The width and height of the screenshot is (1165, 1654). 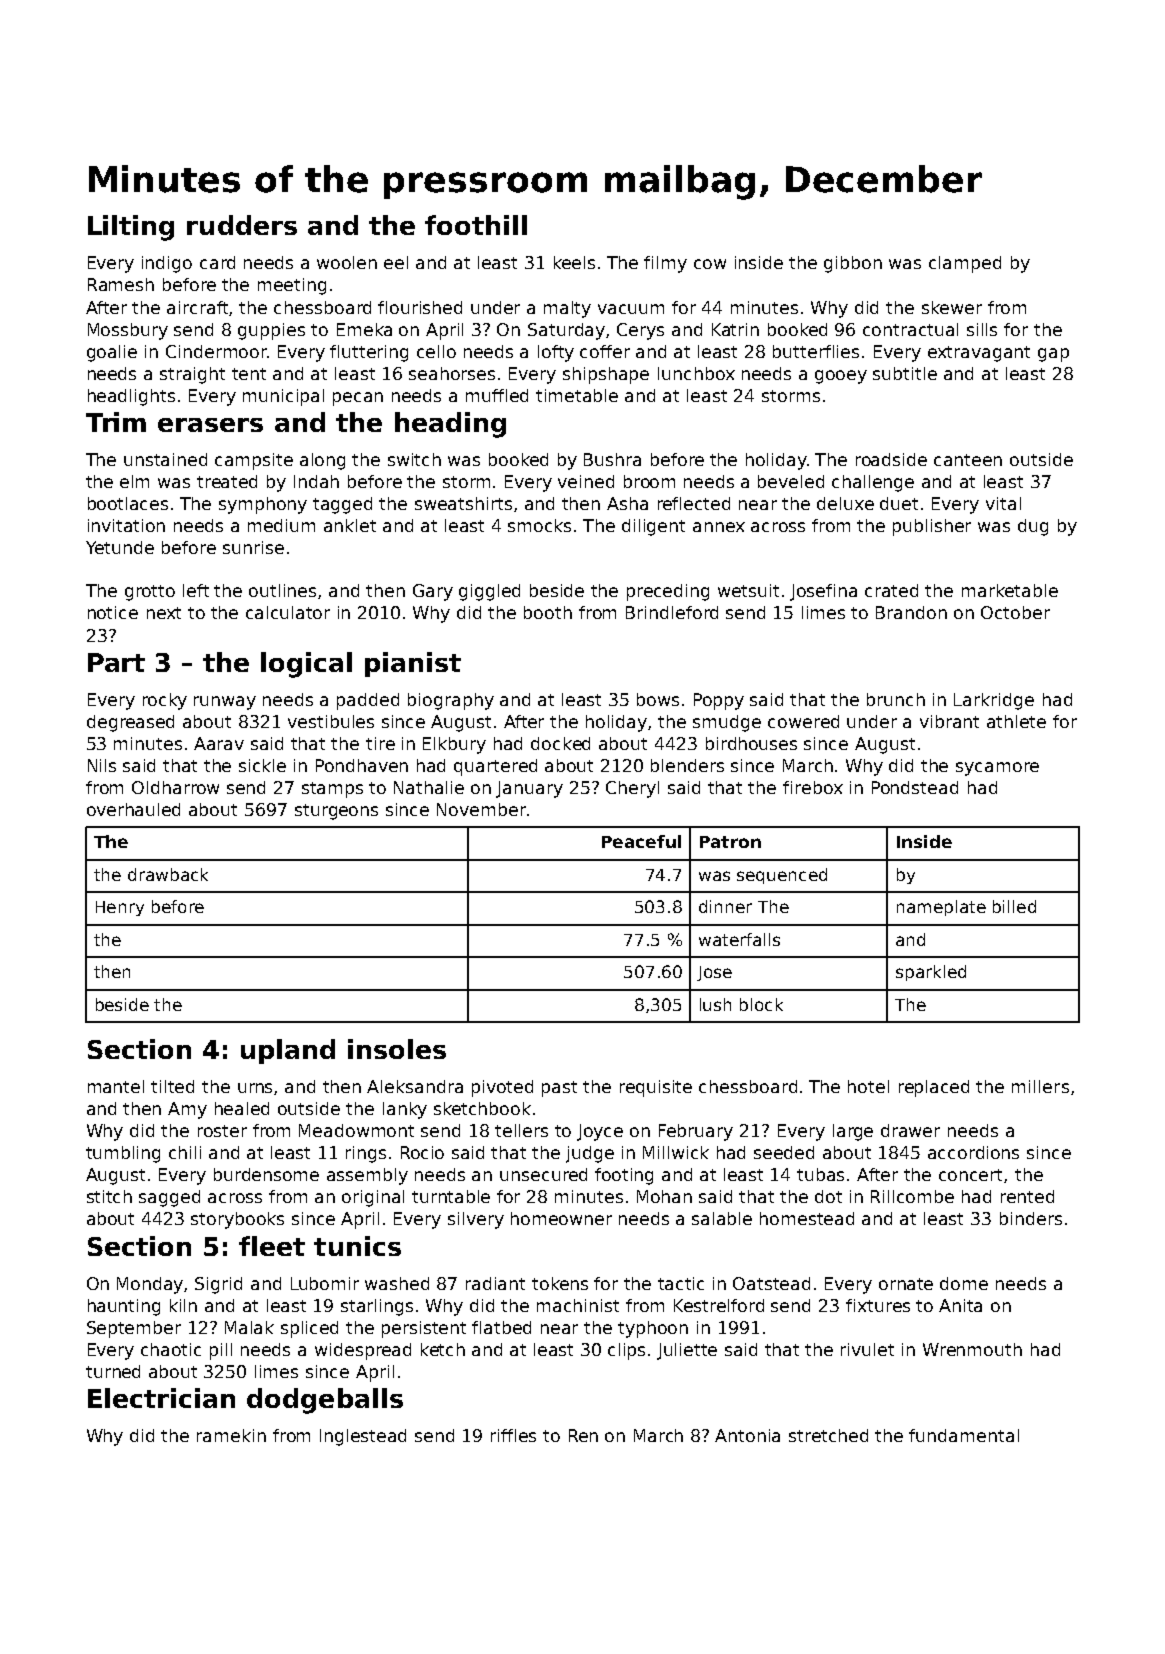 I want to click on vibrant, so click(x=949, y=721).
